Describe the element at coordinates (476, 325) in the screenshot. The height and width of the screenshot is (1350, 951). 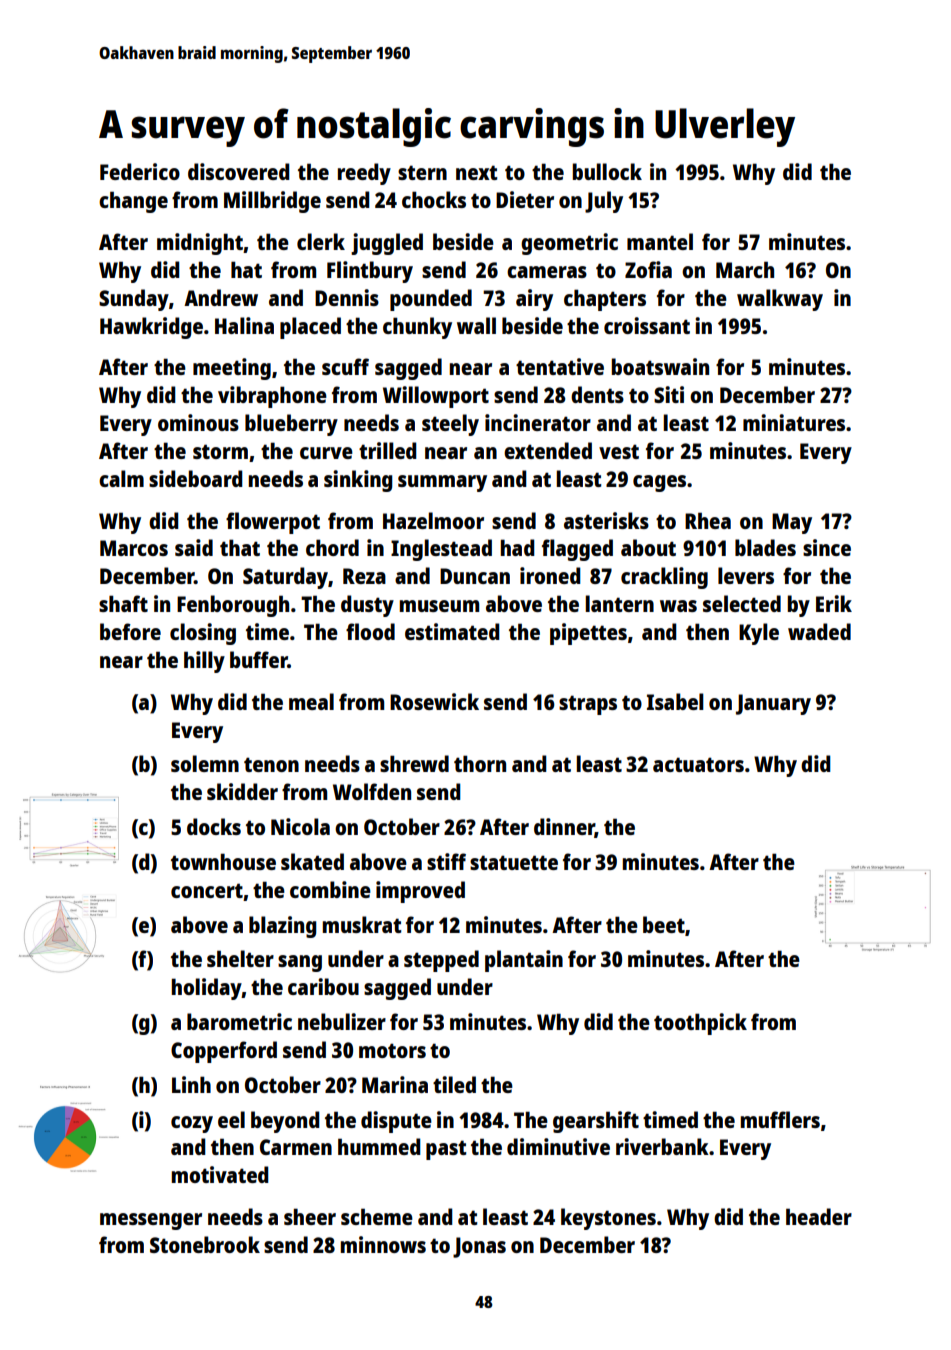
I see `wall` at that location.
